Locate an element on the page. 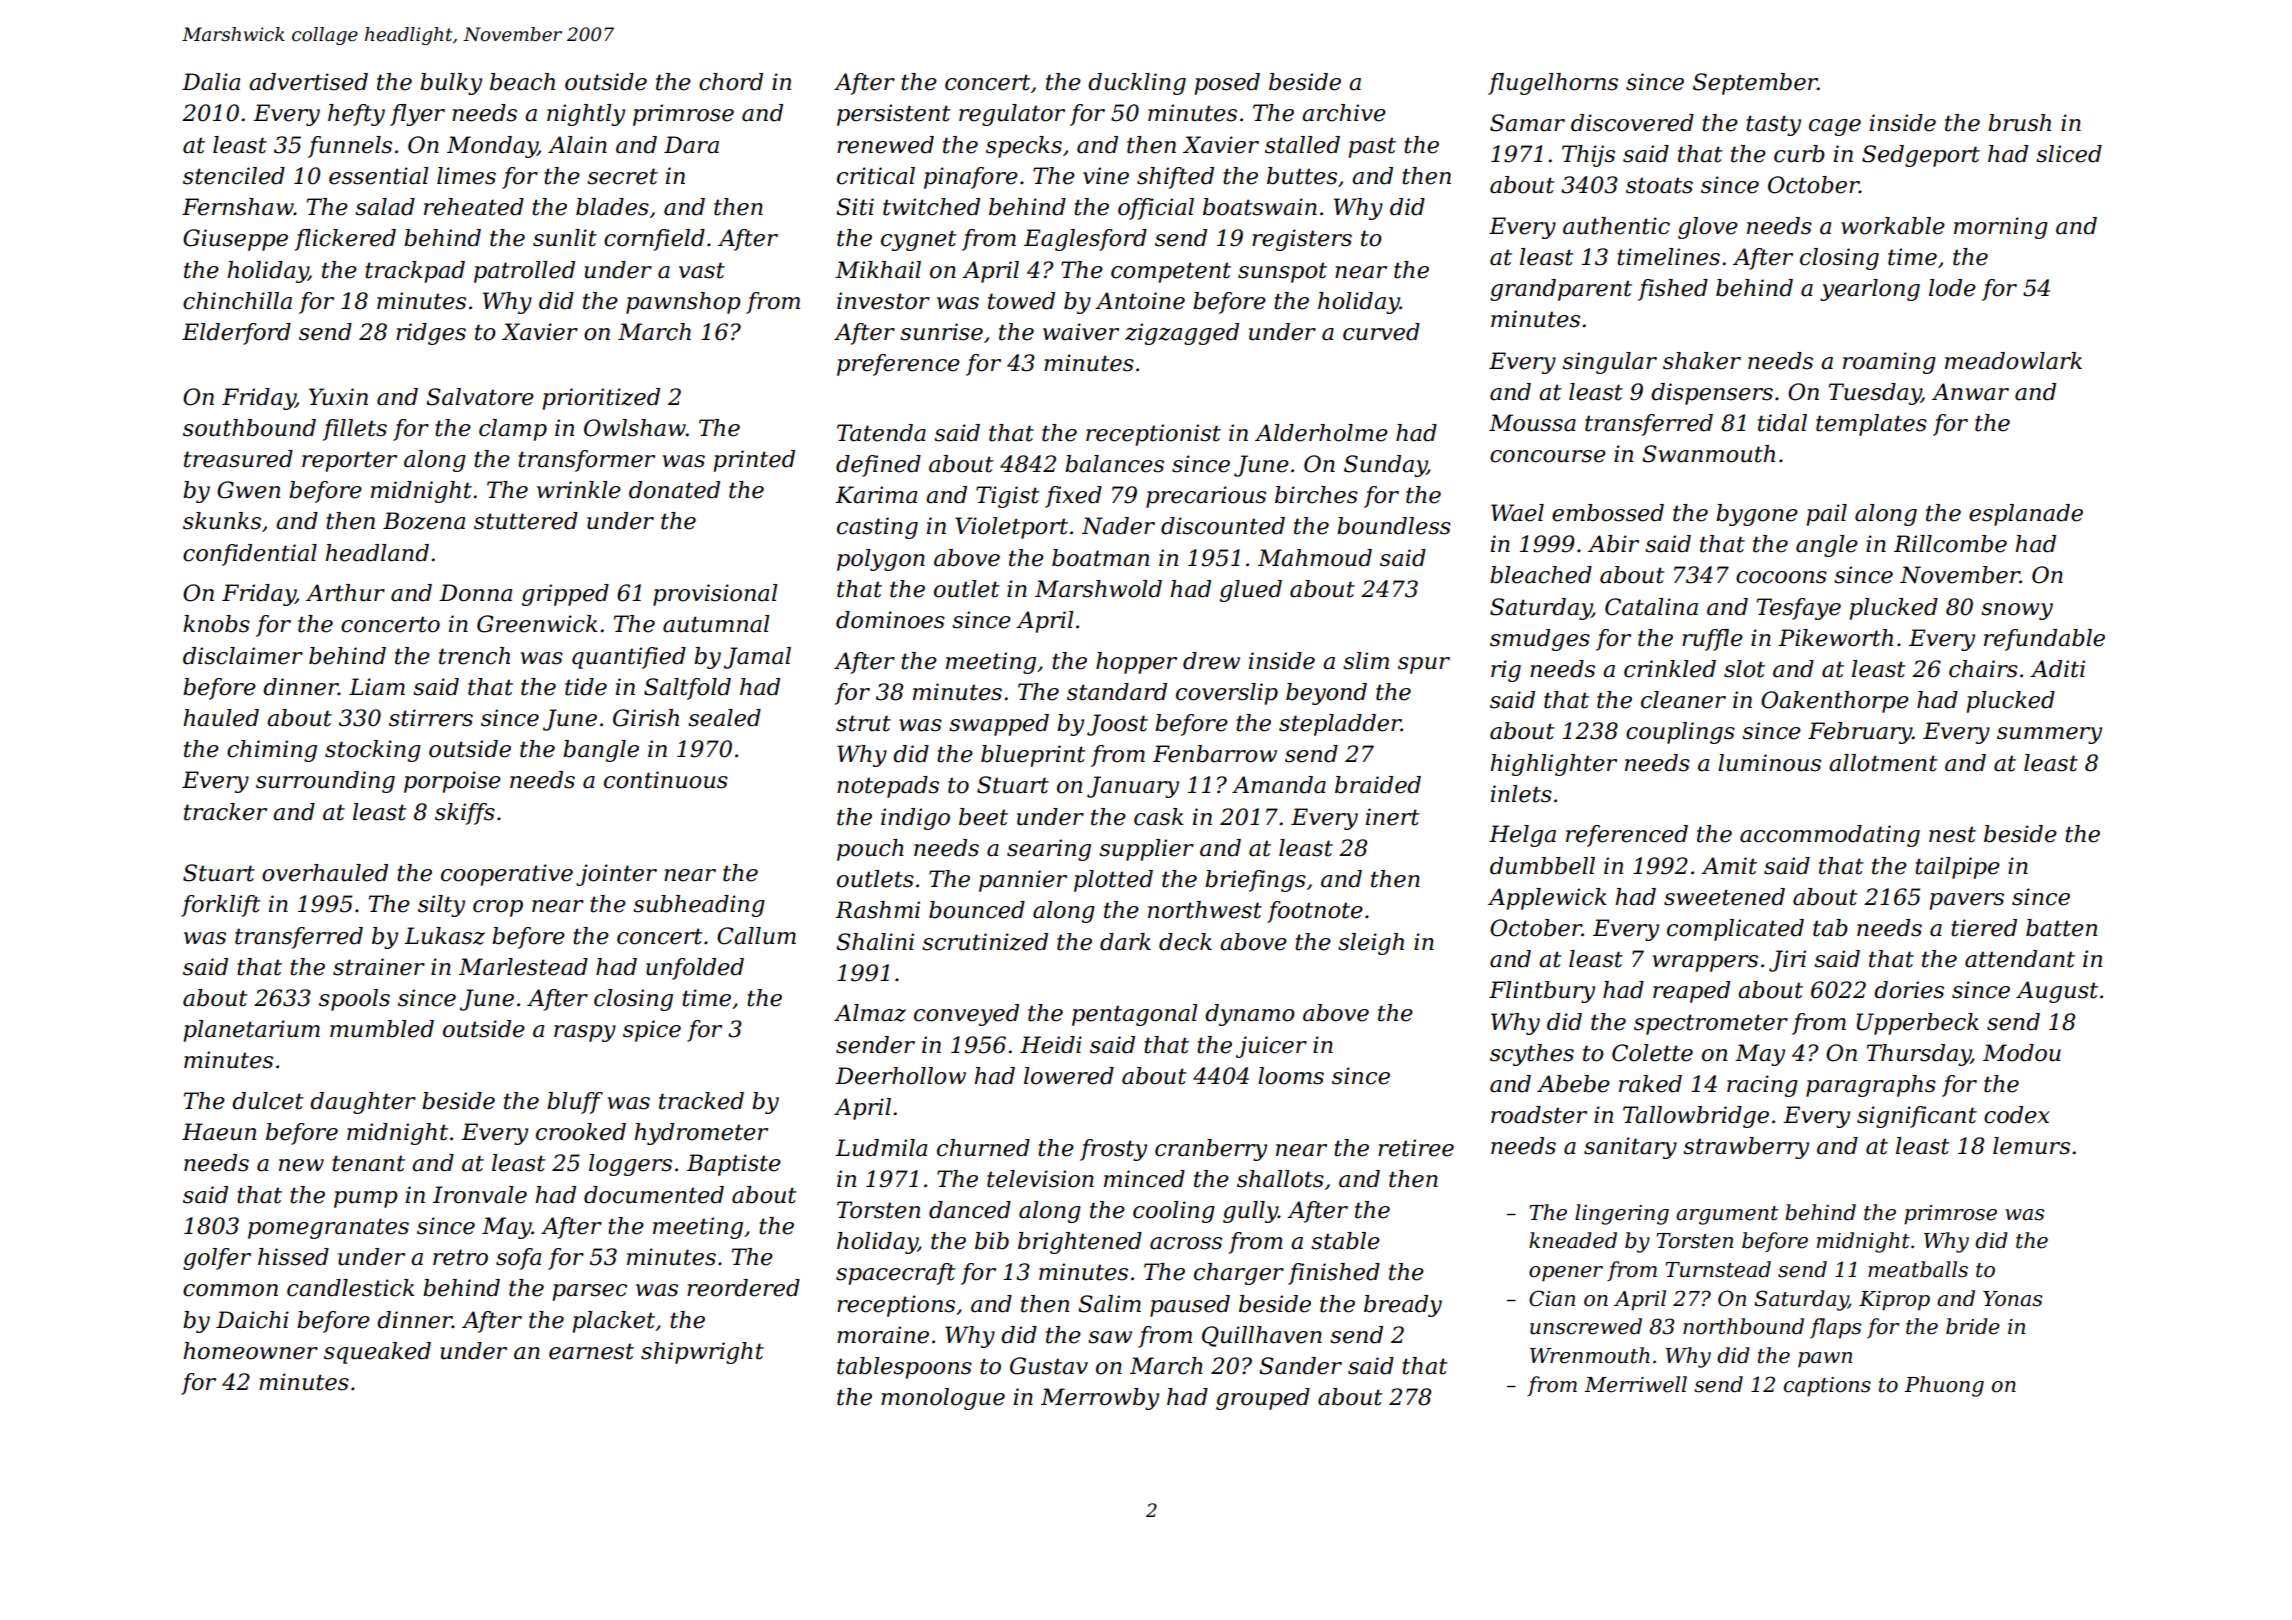  skiffs is located at coordinates (465, 814).
